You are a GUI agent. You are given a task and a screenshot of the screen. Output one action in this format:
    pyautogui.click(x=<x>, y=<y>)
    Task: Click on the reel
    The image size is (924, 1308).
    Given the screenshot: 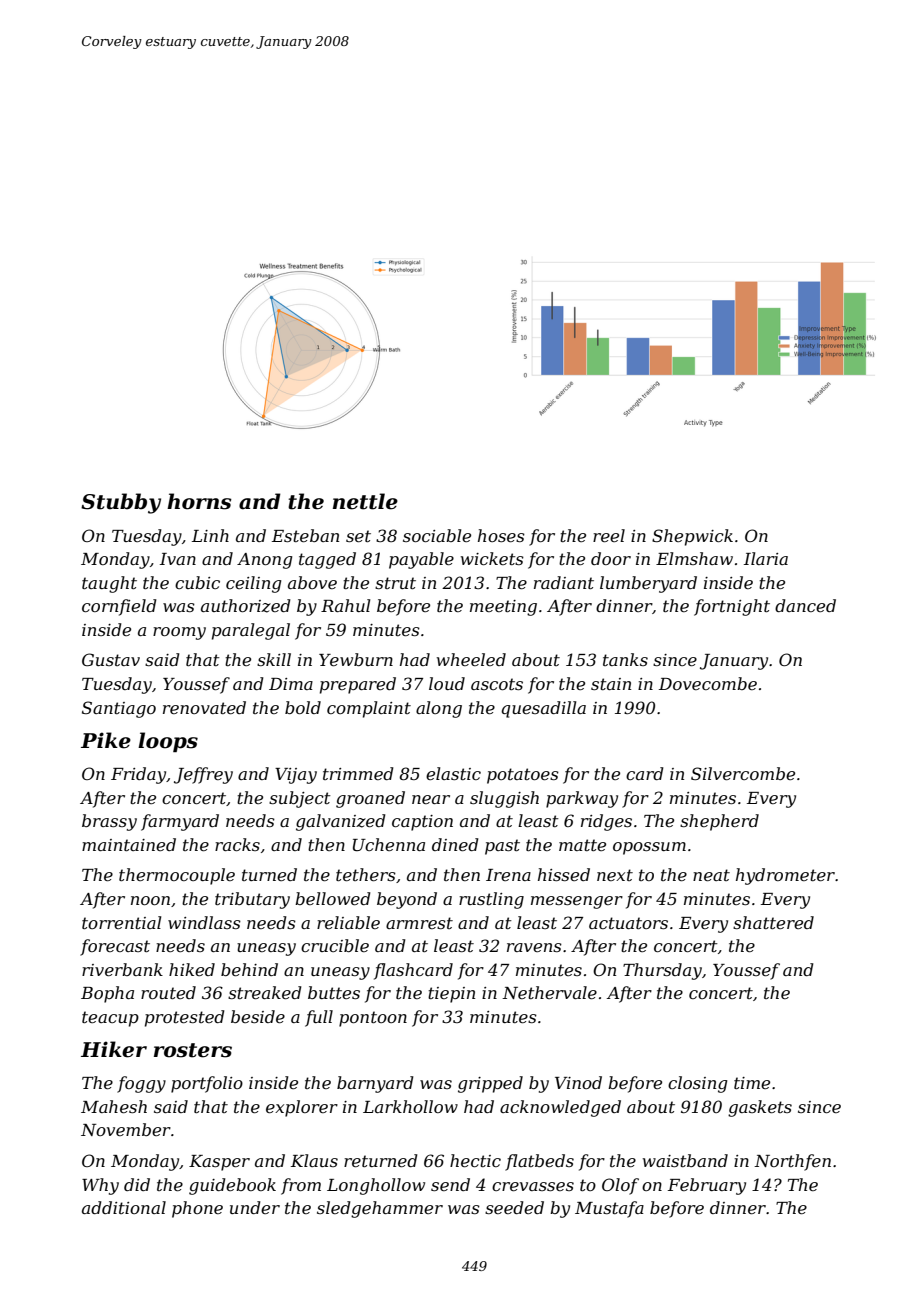 What is the action you would take?
    pyautogui.click(x=609, y=535)
